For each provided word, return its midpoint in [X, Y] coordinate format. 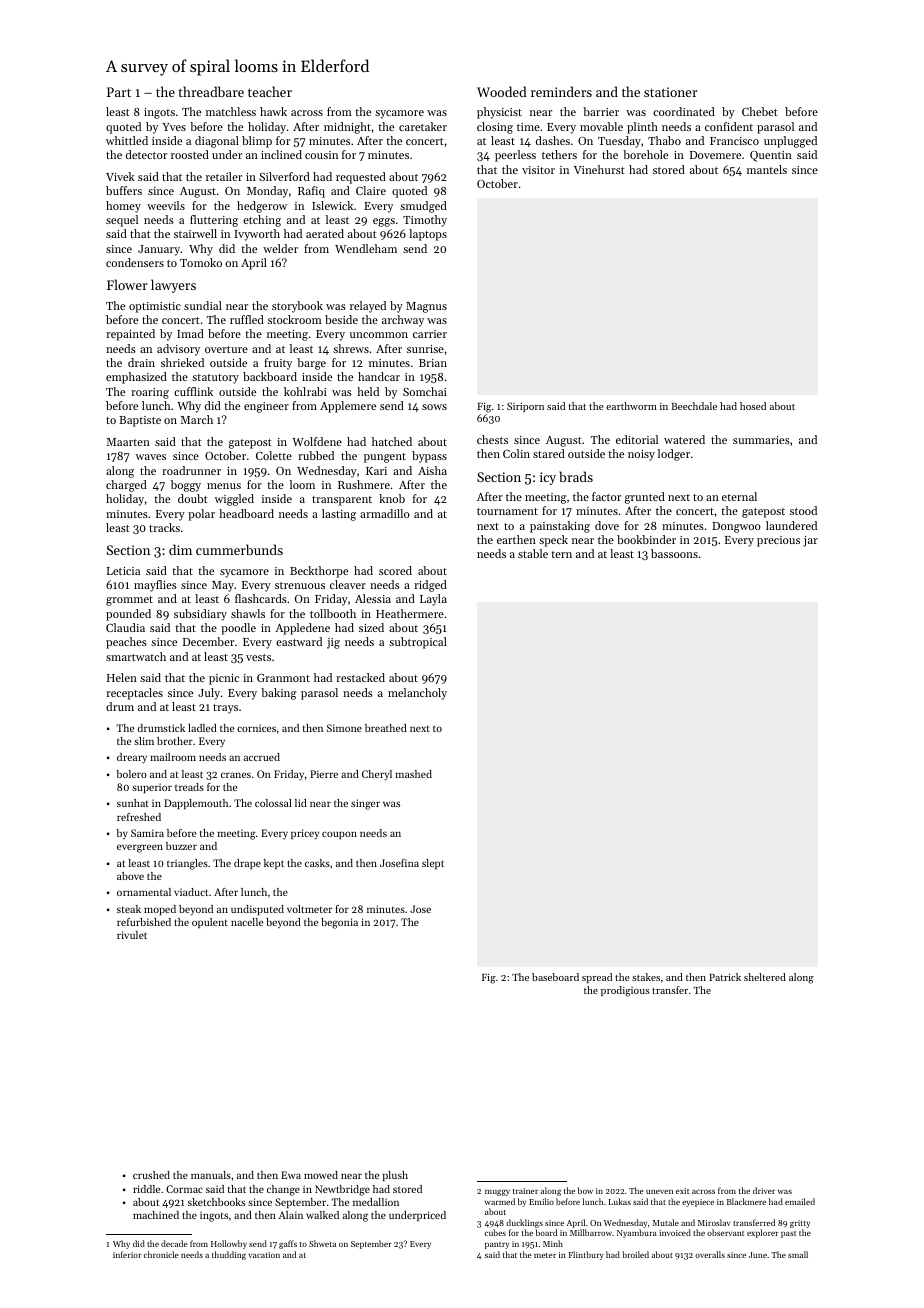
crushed [151, 1175]
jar [810, 541]
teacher [270, 91]
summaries [761, 440]
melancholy [417, 694]
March [197, 419]
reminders [561, 91]
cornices [256, 728]
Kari [376, 471]
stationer [670, 92]
